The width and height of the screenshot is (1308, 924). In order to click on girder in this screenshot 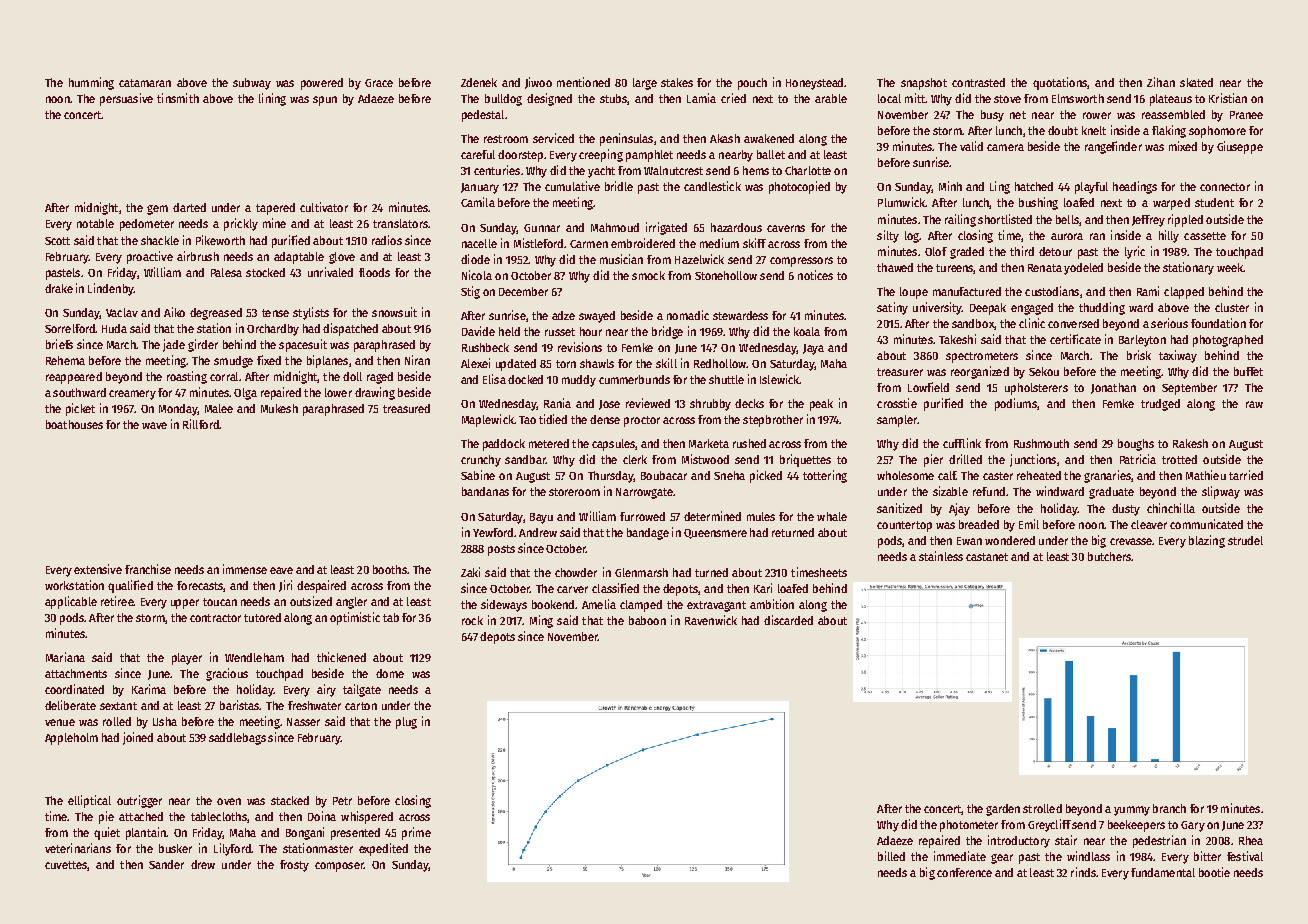, I will do `click(203, 345)`.
